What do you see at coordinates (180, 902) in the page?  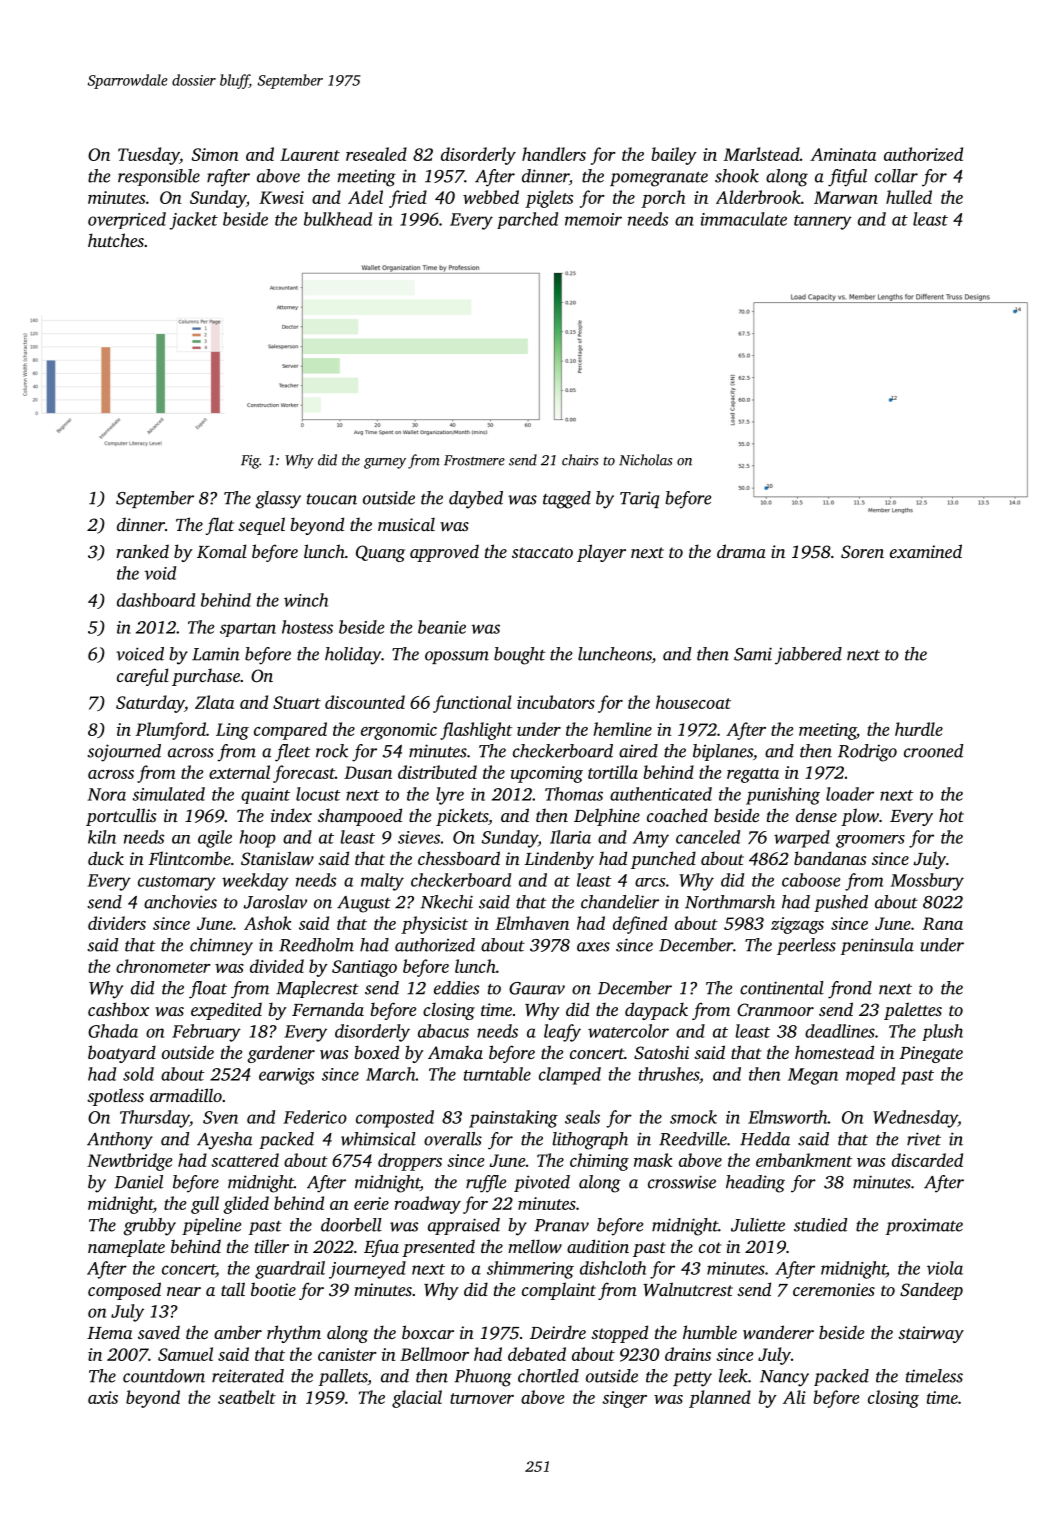 I see `anchovies` at bounding box center [180, 902].
